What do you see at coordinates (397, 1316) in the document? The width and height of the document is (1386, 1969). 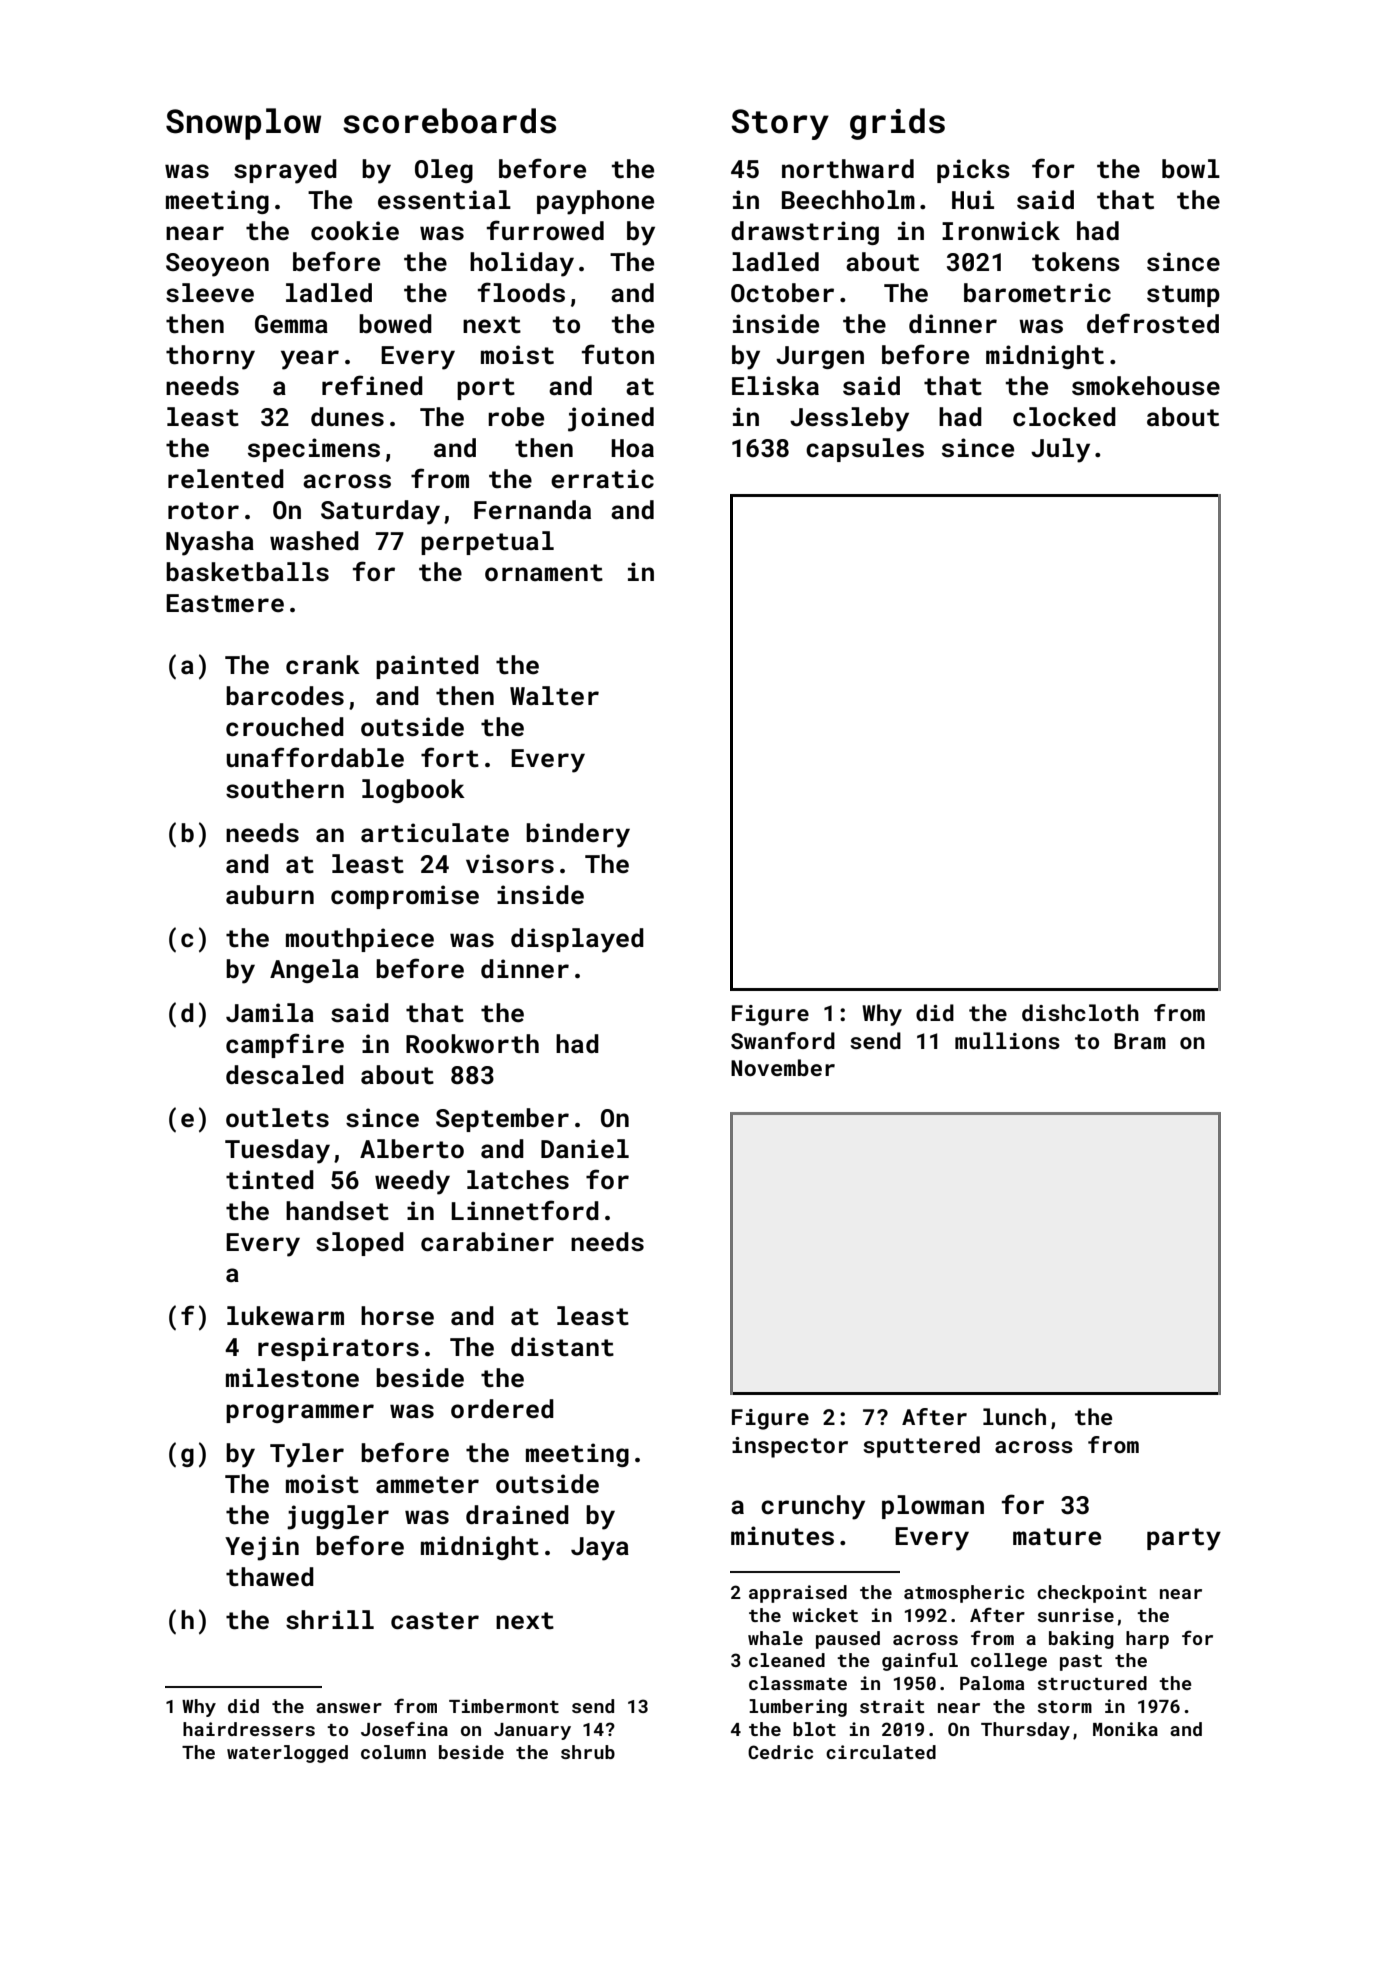 I see `horse` at bounding box center [397, 1316].
